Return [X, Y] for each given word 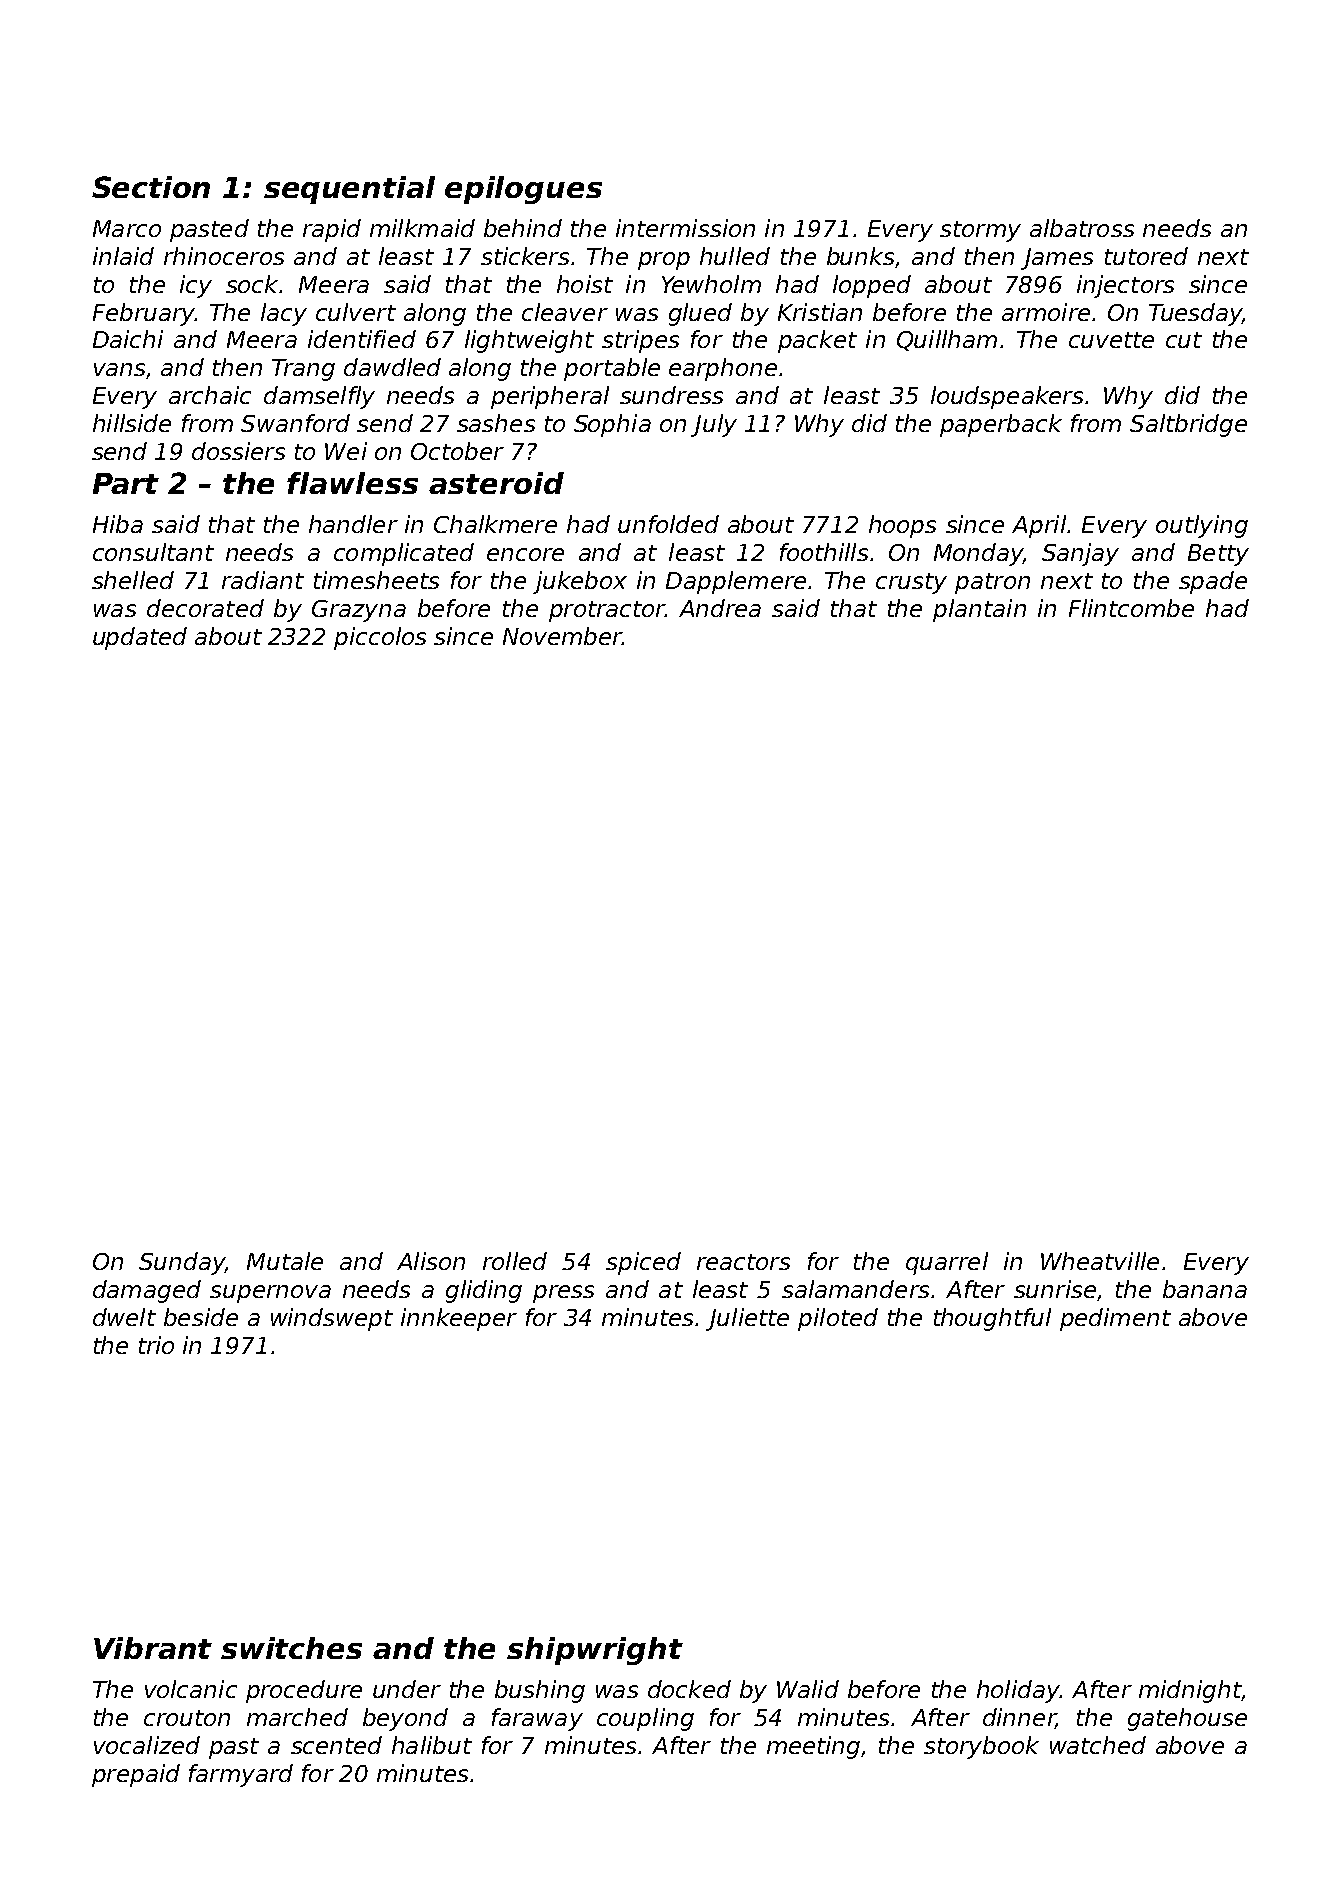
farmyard [241, 1775]
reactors [743, 1262]
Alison [431, 1261]
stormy [980, 231]
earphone [723, 369]
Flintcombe [1131, 608]
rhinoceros [224, 256]
